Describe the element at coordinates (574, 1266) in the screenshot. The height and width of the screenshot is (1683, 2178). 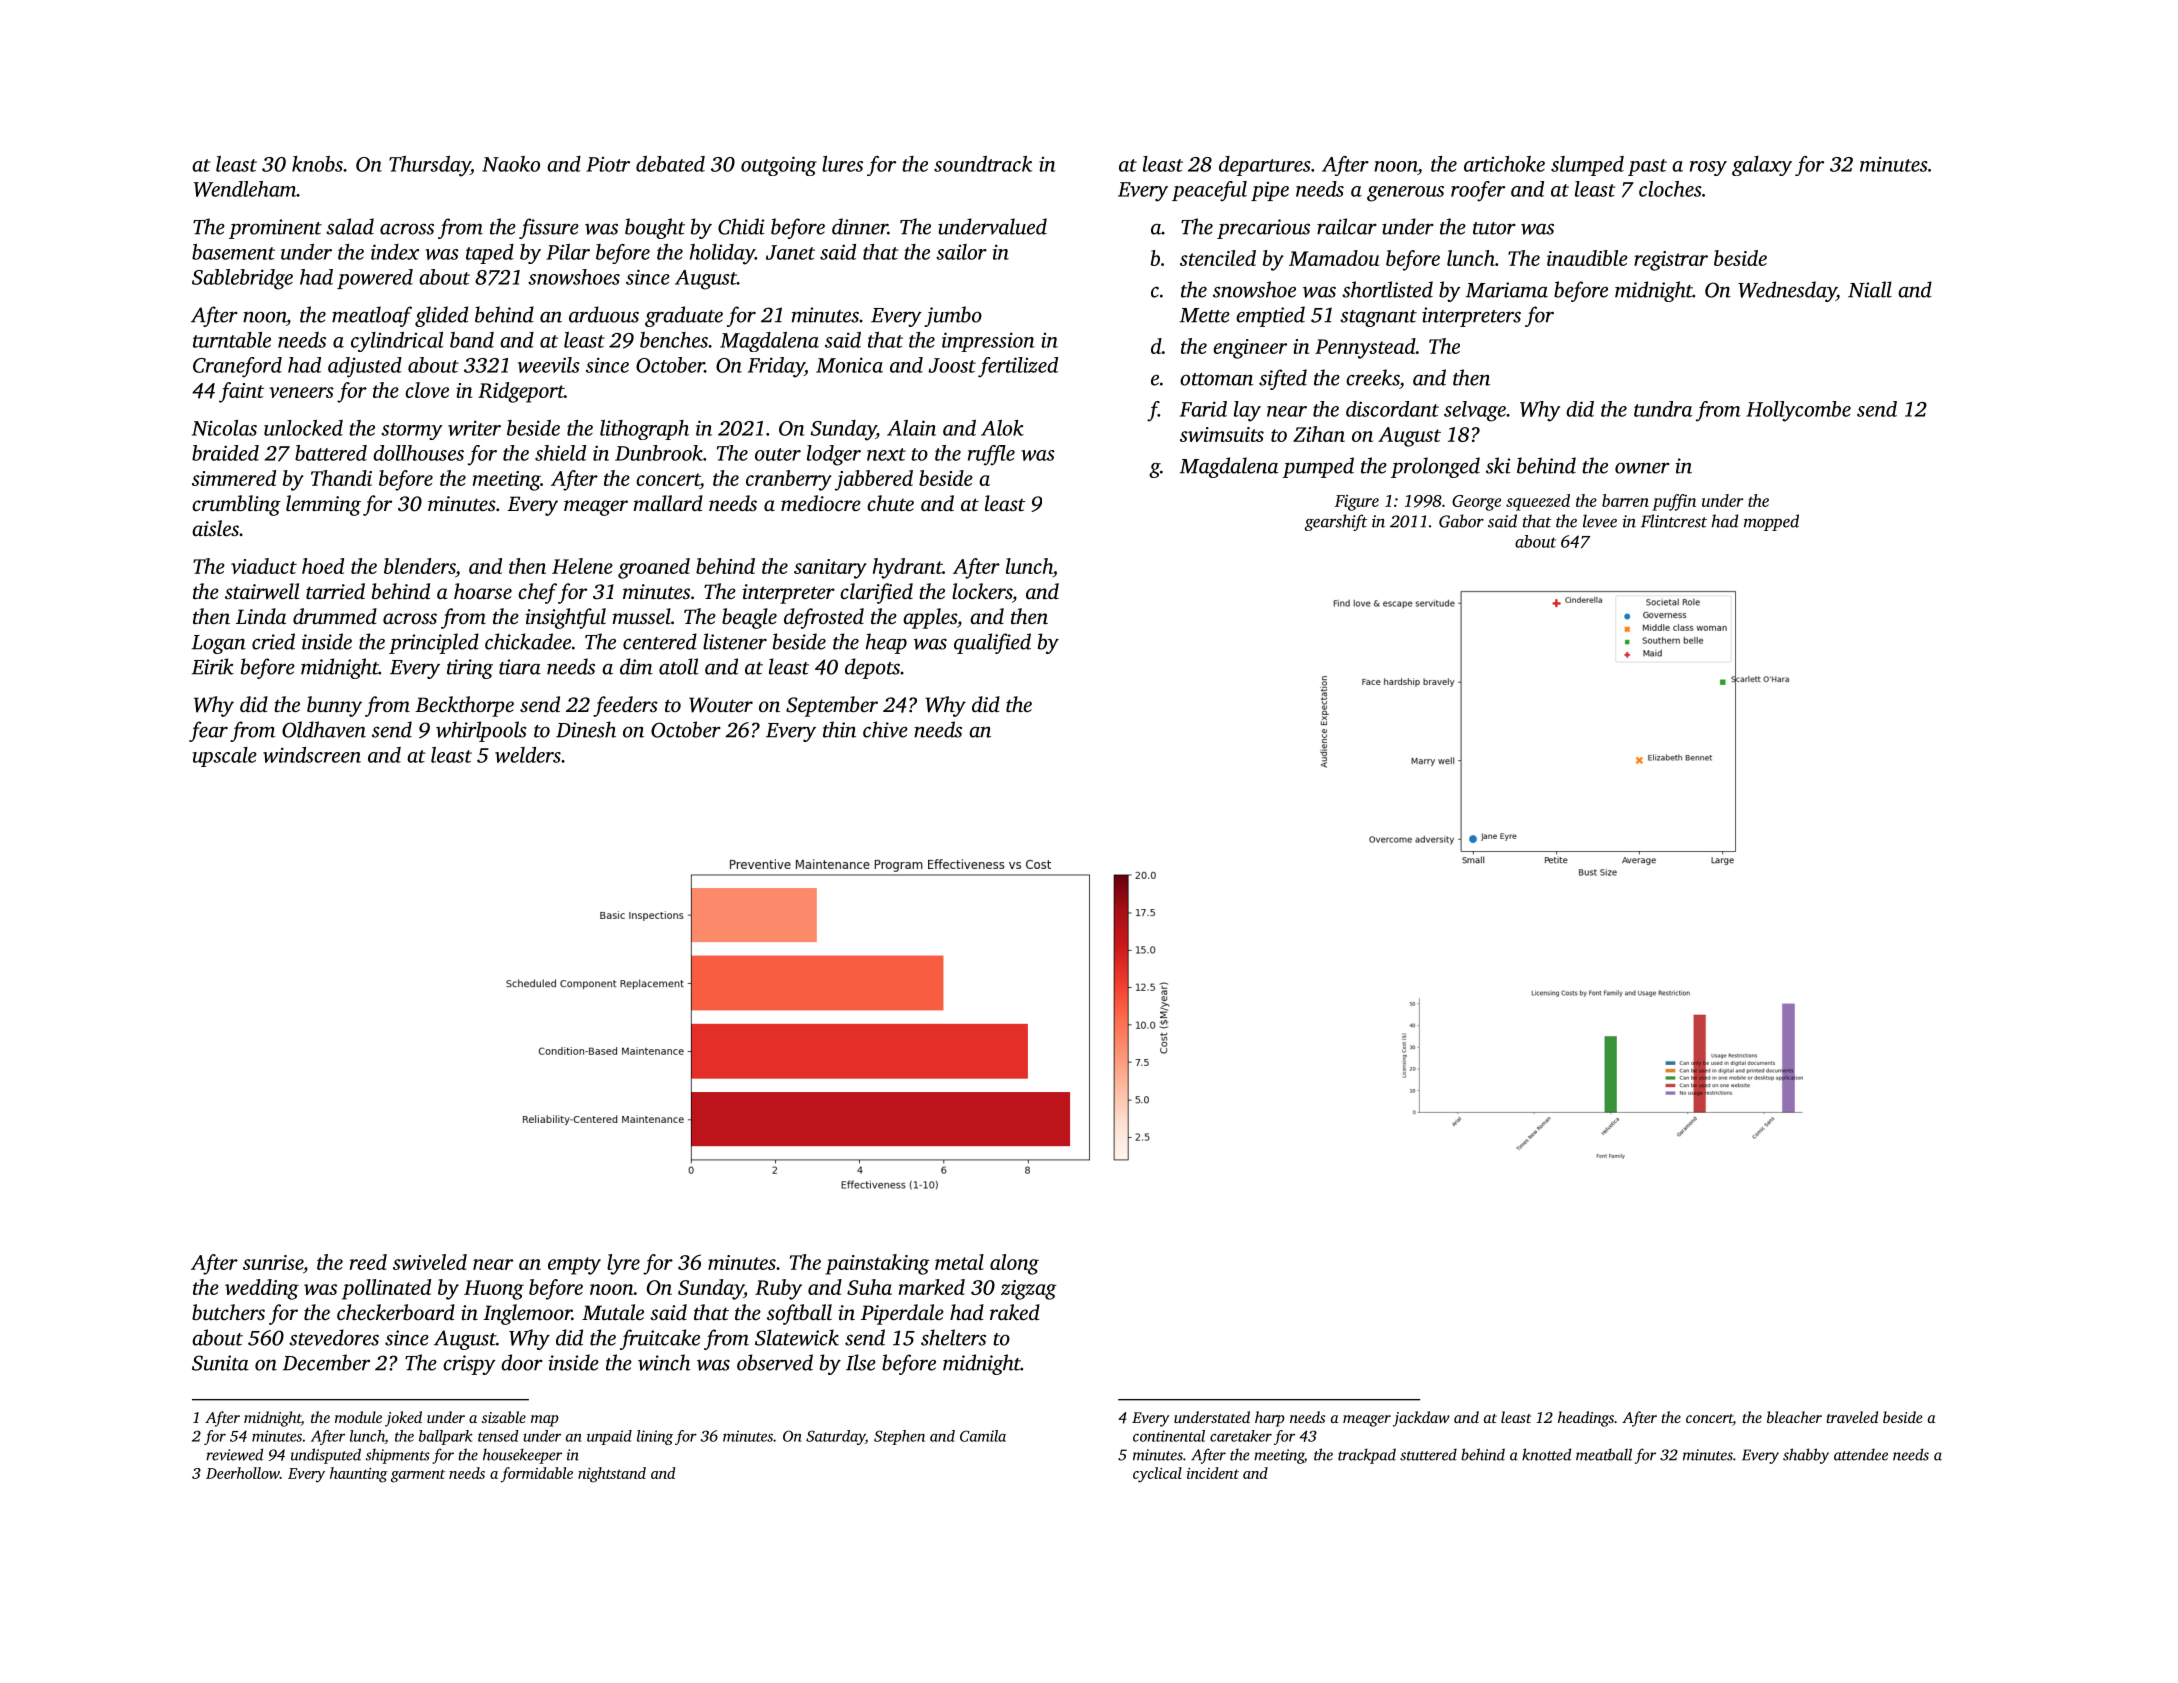
I see `empty` at that location.
